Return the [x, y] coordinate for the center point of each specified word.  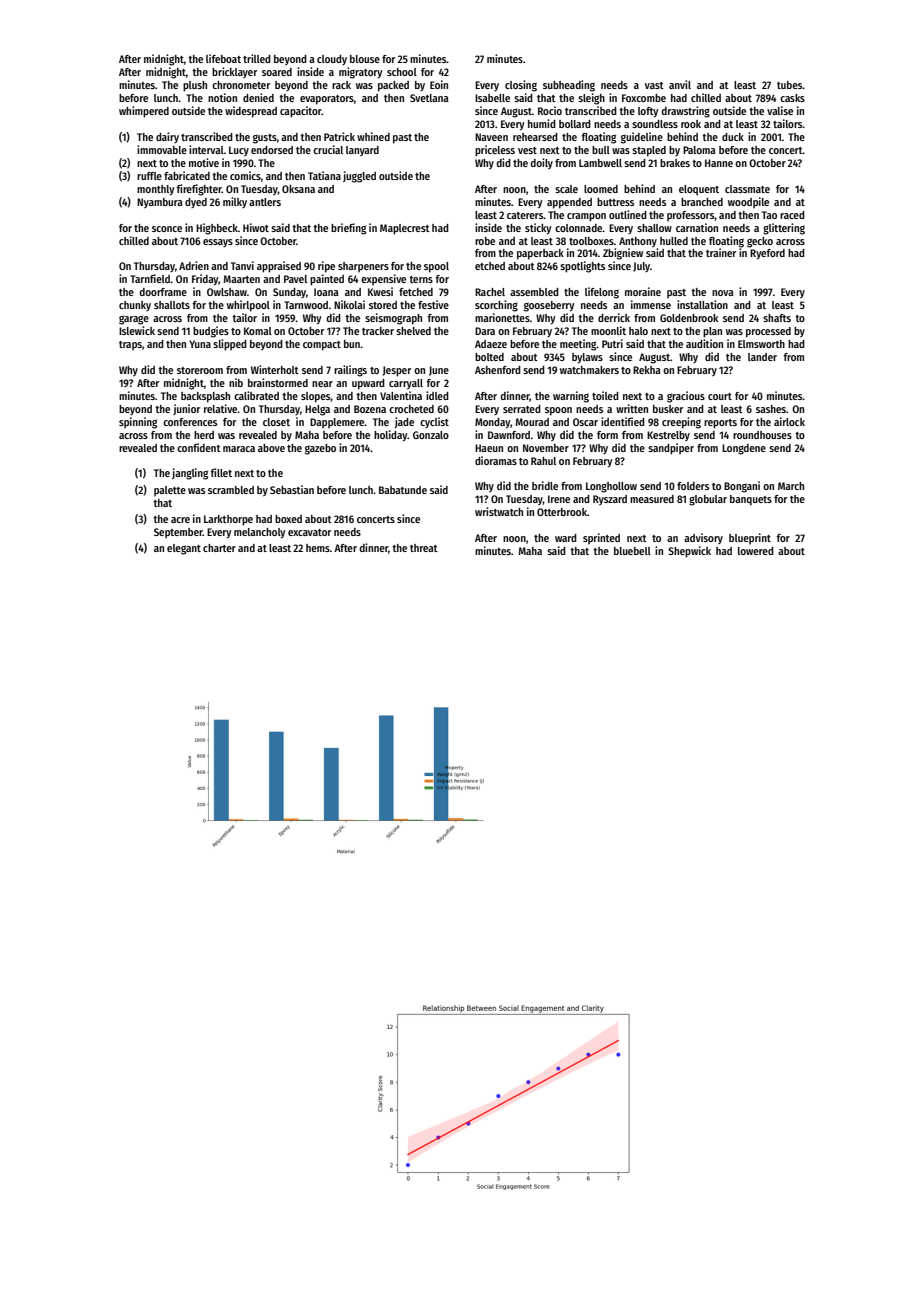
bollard [575, 124]
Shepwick [689, 552]
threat [424, 548]
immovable [162, 149]
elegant [184, 549]
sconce [167, 229]
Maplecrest [405, 229]
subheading [569, 86]
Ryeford [767, 254]
